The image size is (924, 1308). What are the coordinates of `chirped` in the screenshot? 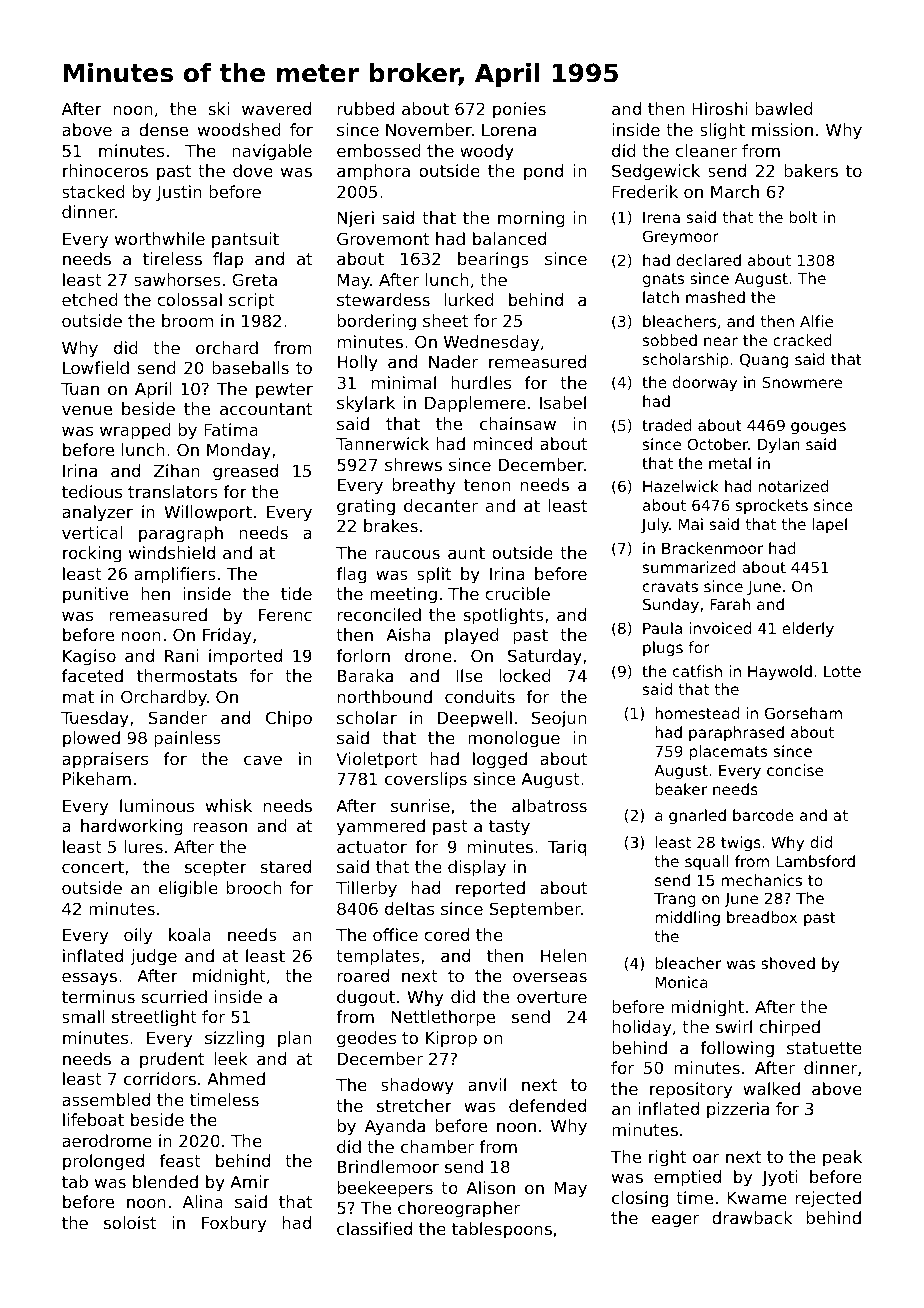 It's located at (789, 1028).
